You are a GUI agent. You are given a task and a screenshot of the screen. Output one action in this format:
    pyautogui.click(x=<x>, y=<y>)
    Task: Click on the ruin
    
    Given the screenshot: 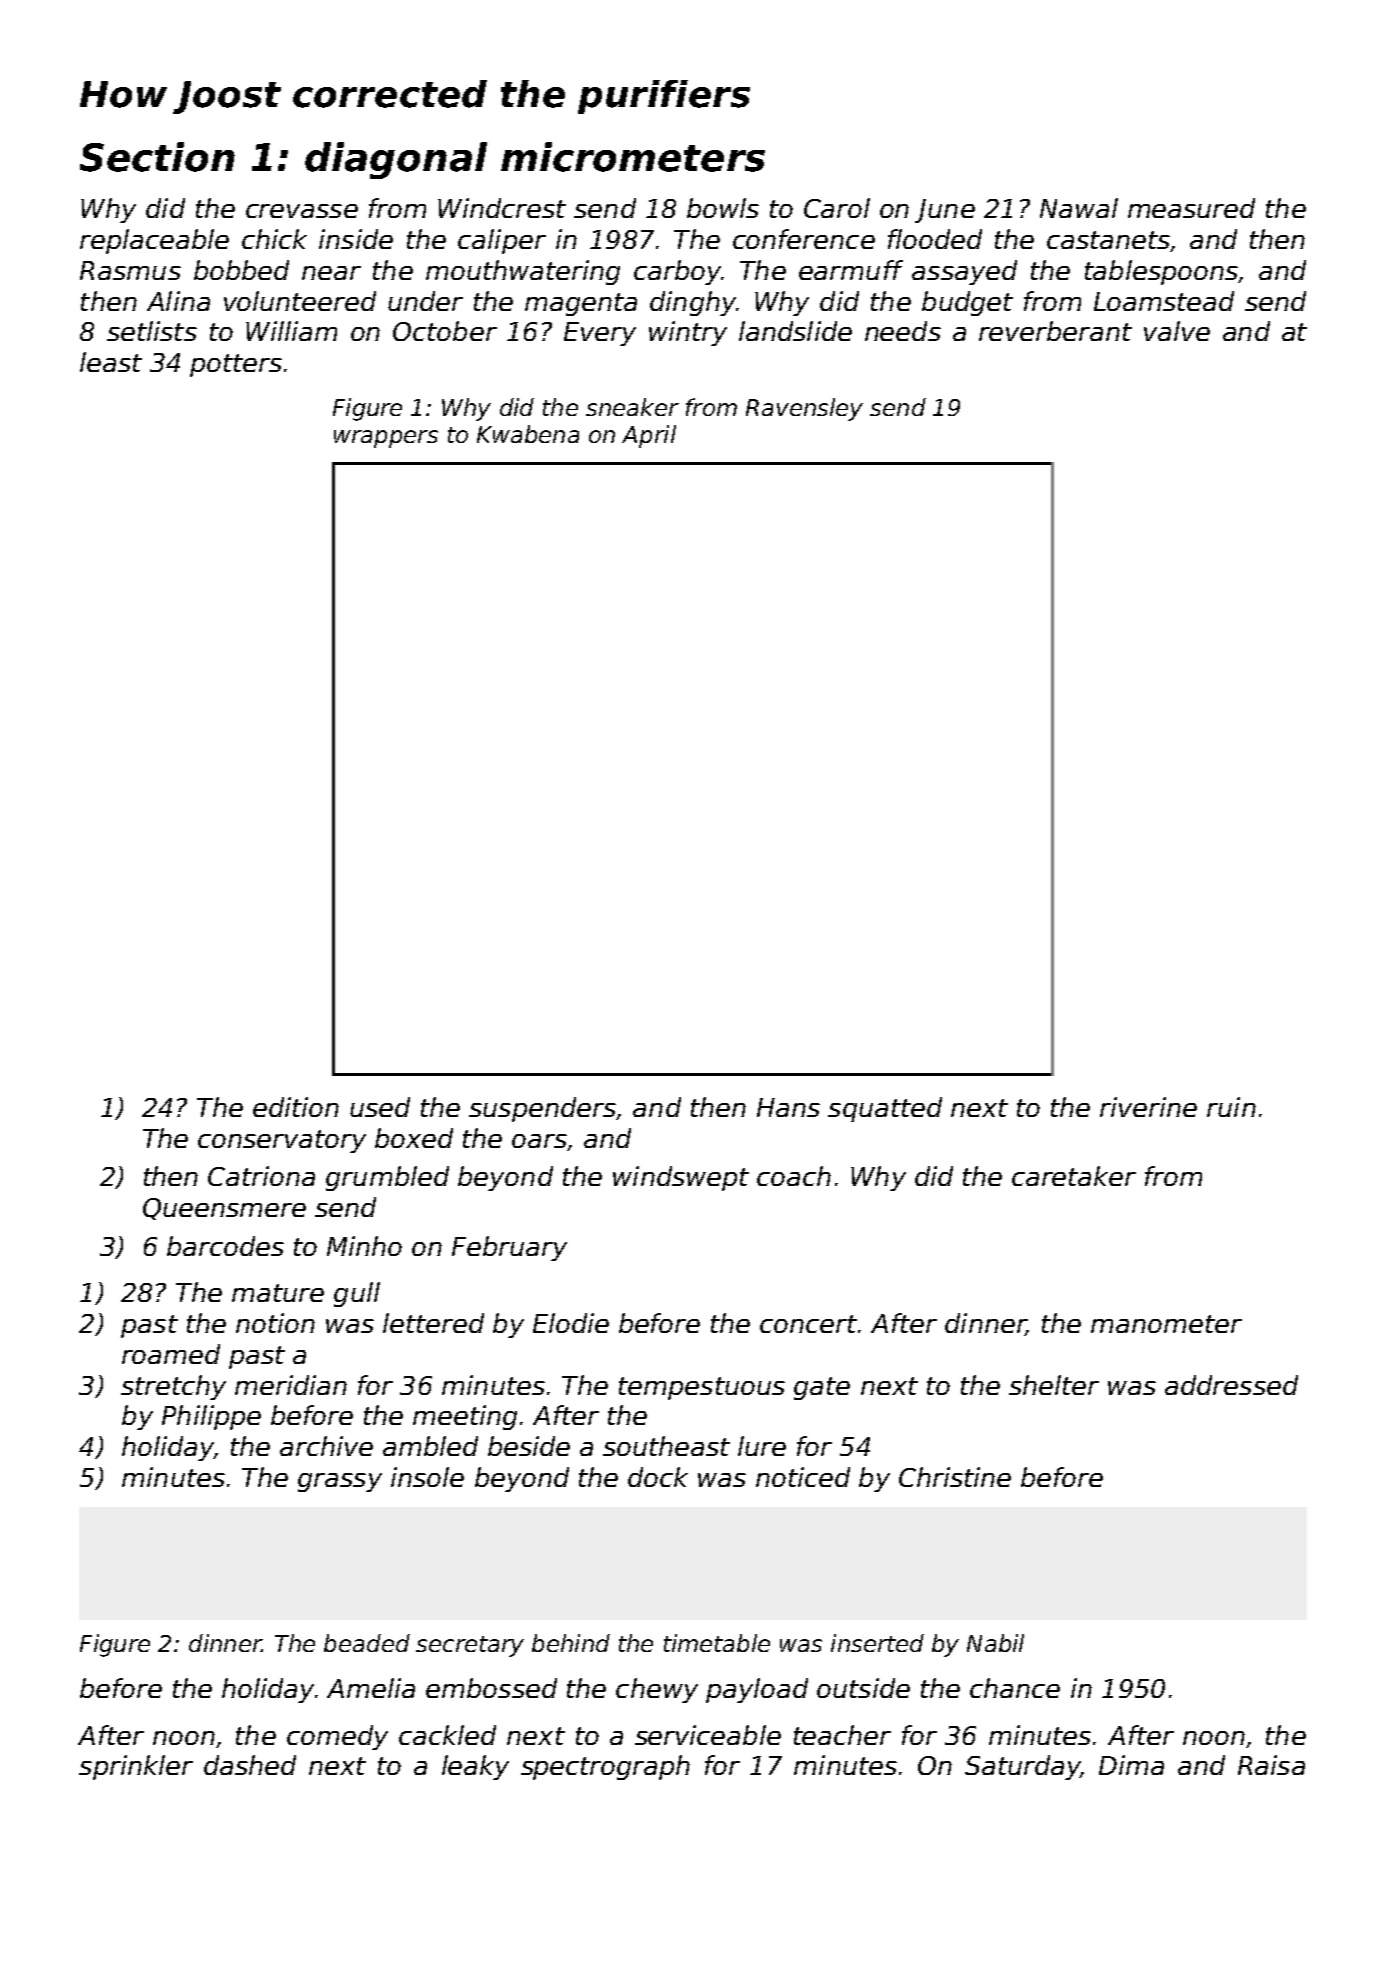 What is the action you would take?
    pyautogui.click(x=1231, y=1107)
